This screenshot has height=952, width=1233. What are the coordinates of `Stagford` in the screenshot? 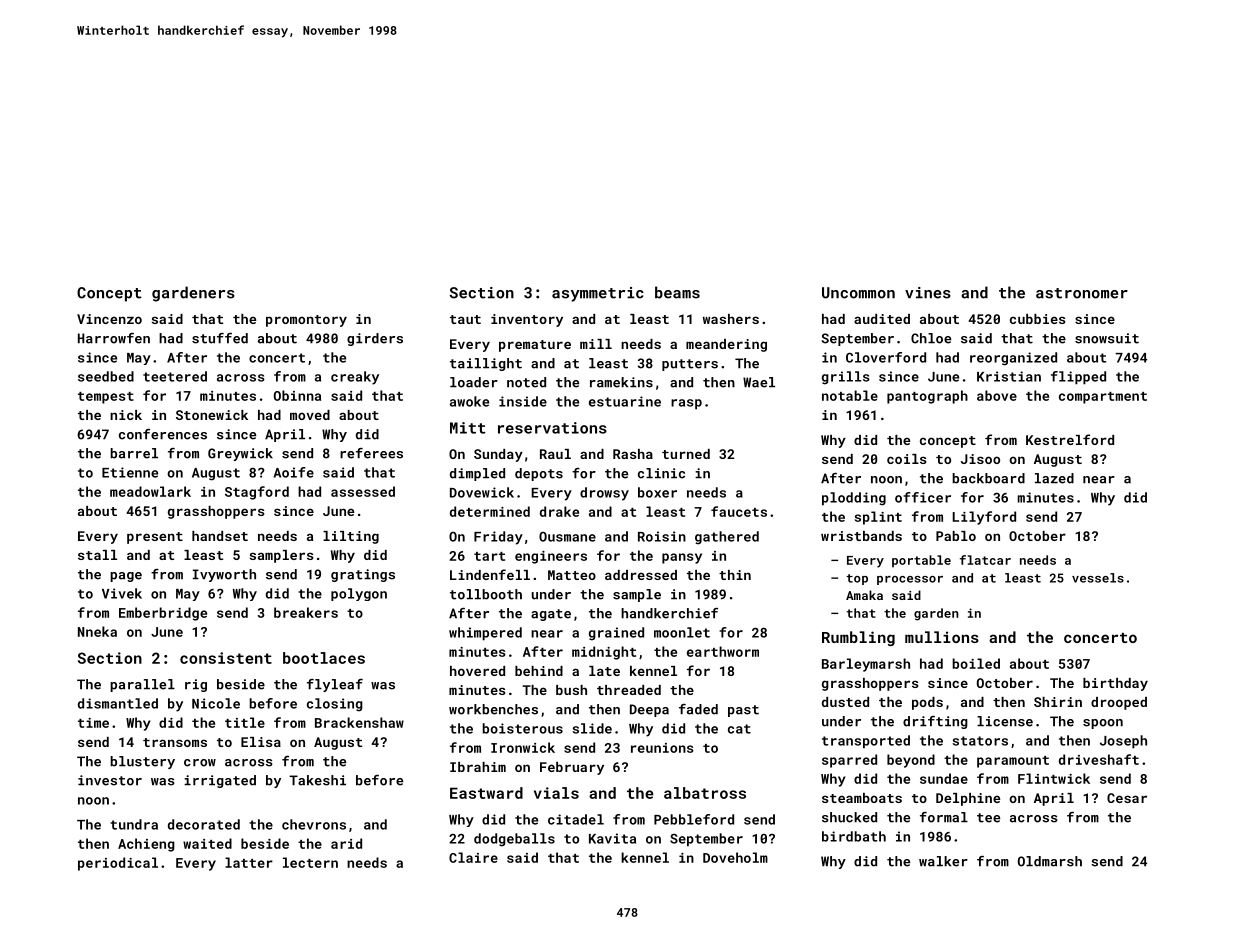 It's located at (257, 493).
